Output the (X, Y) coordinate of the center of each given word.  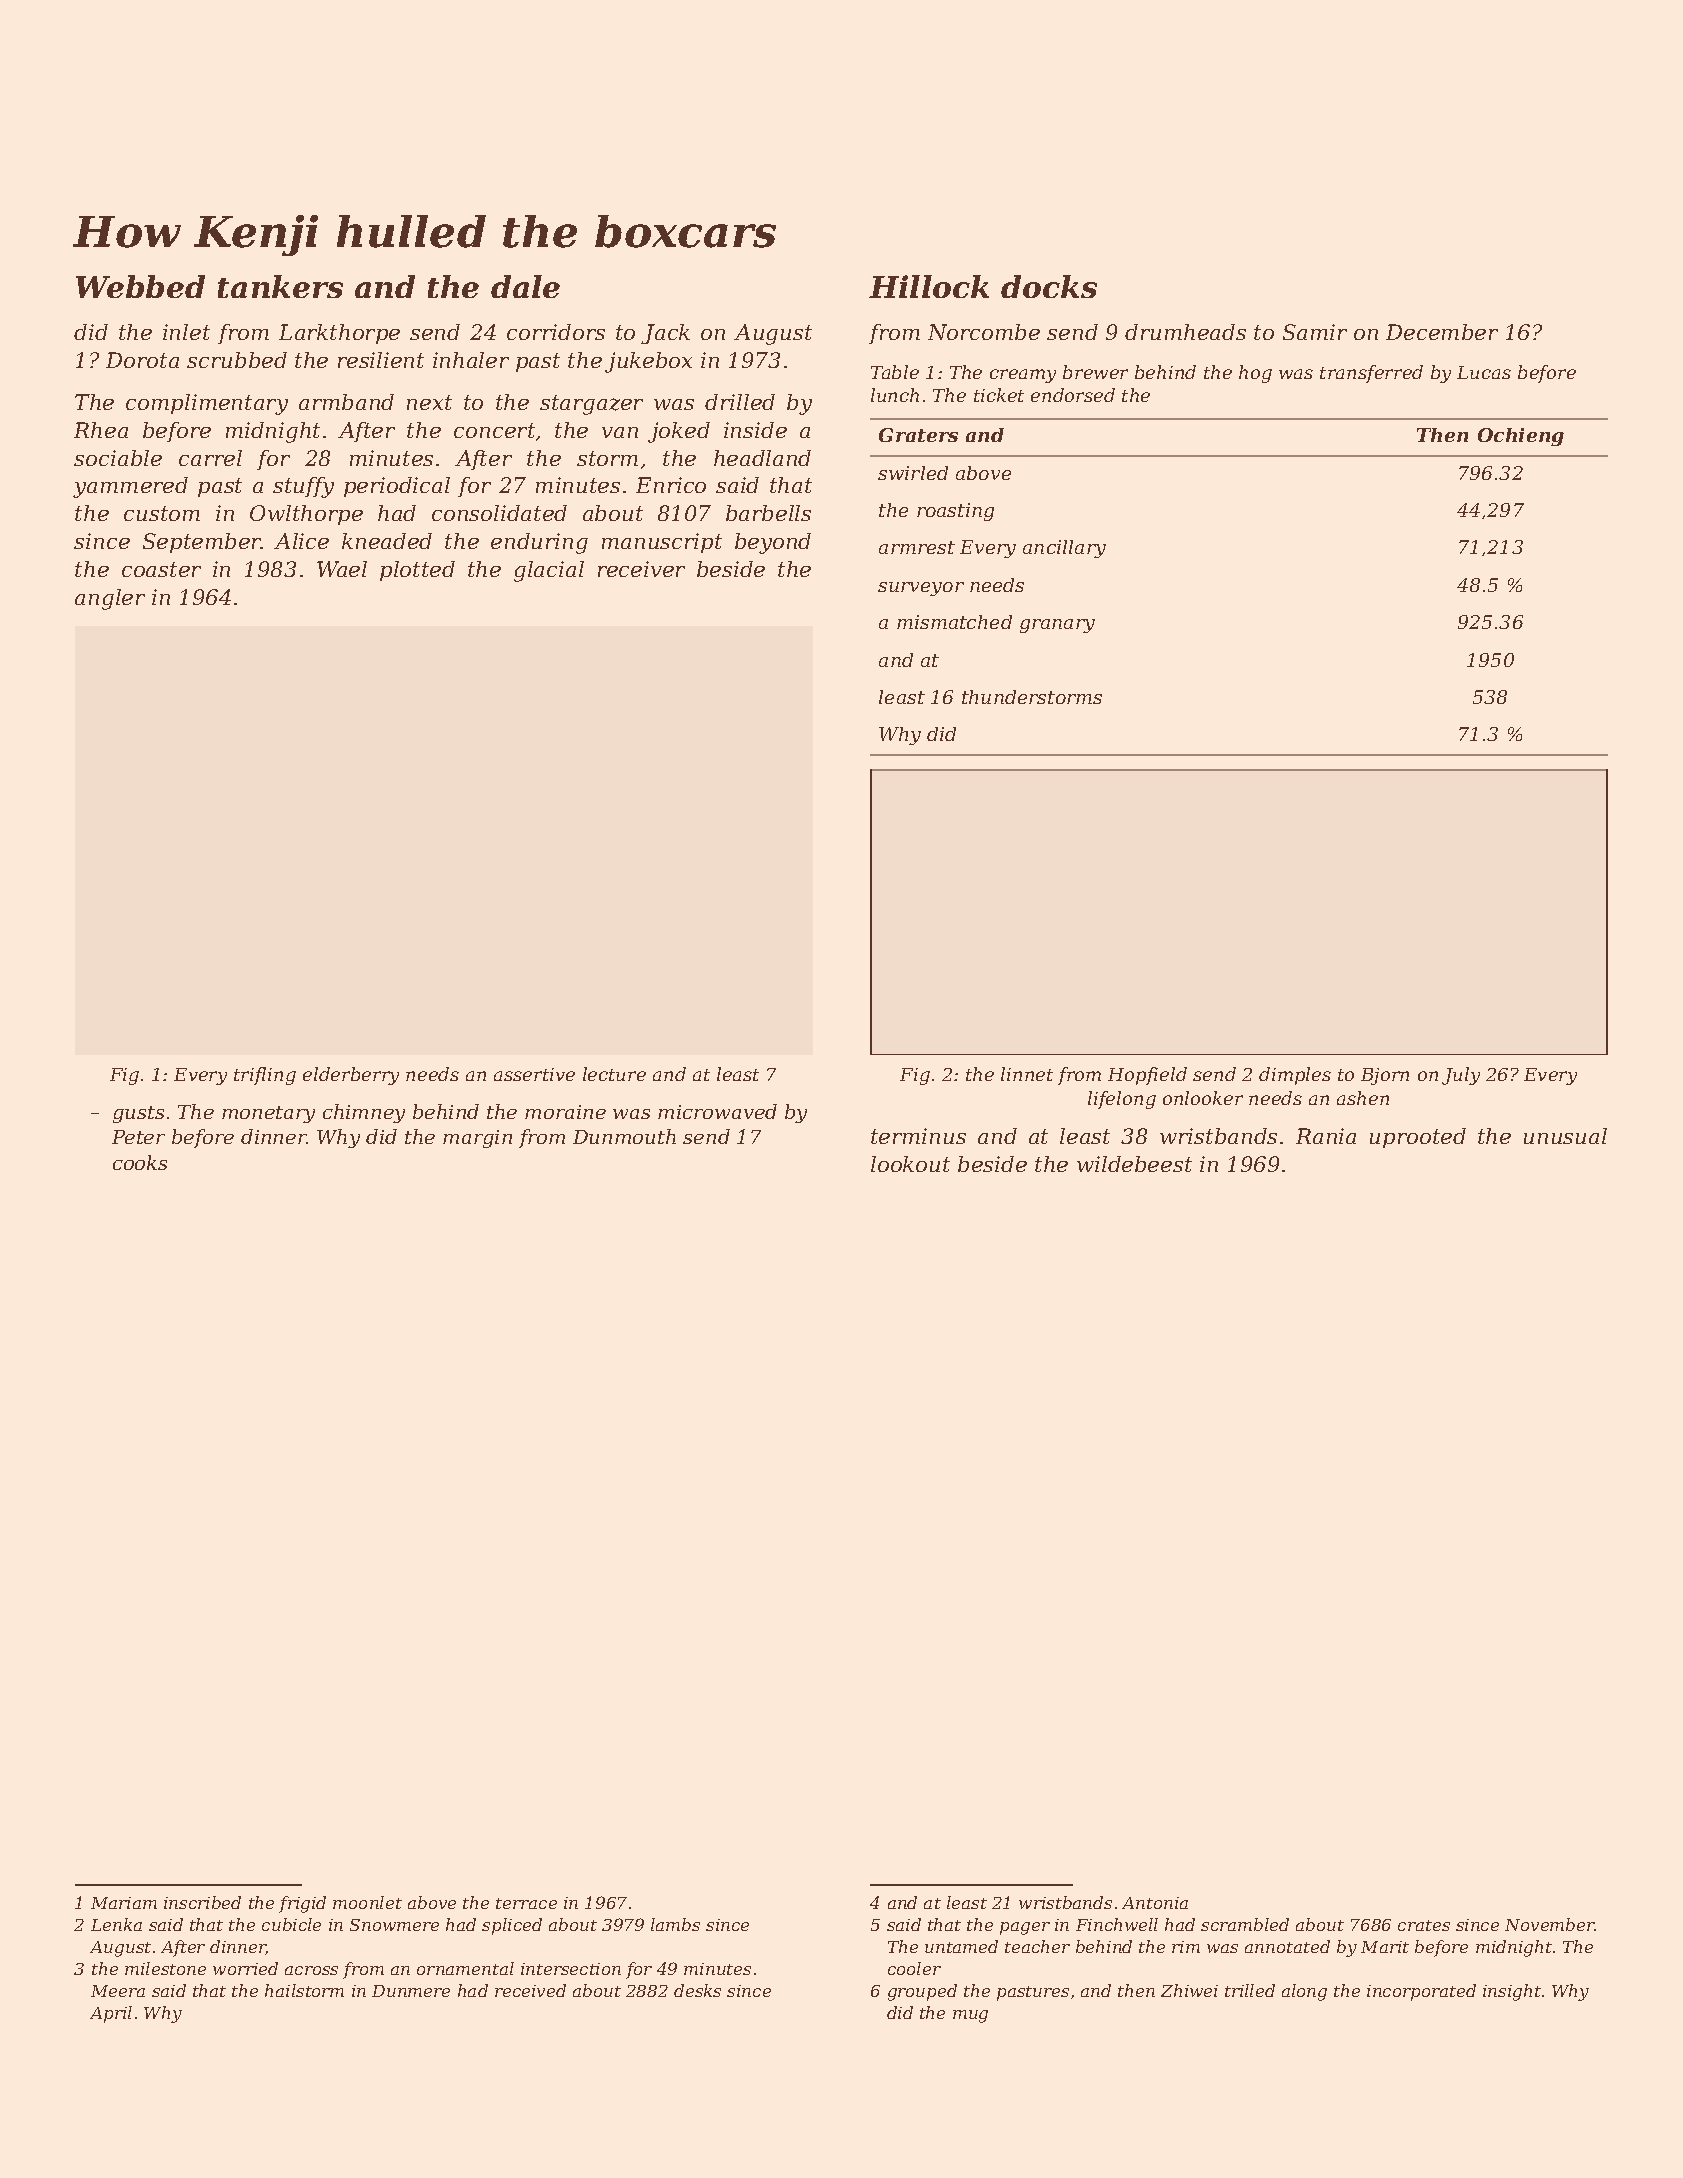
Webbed (140, 286)
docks (1049, 286)
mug (970, 2016)
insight (1512, 1992)
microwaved (717, 1111)
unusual (1565, 1136)
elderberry (351, 1076)
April (111, 2014)
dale (525, 286)
